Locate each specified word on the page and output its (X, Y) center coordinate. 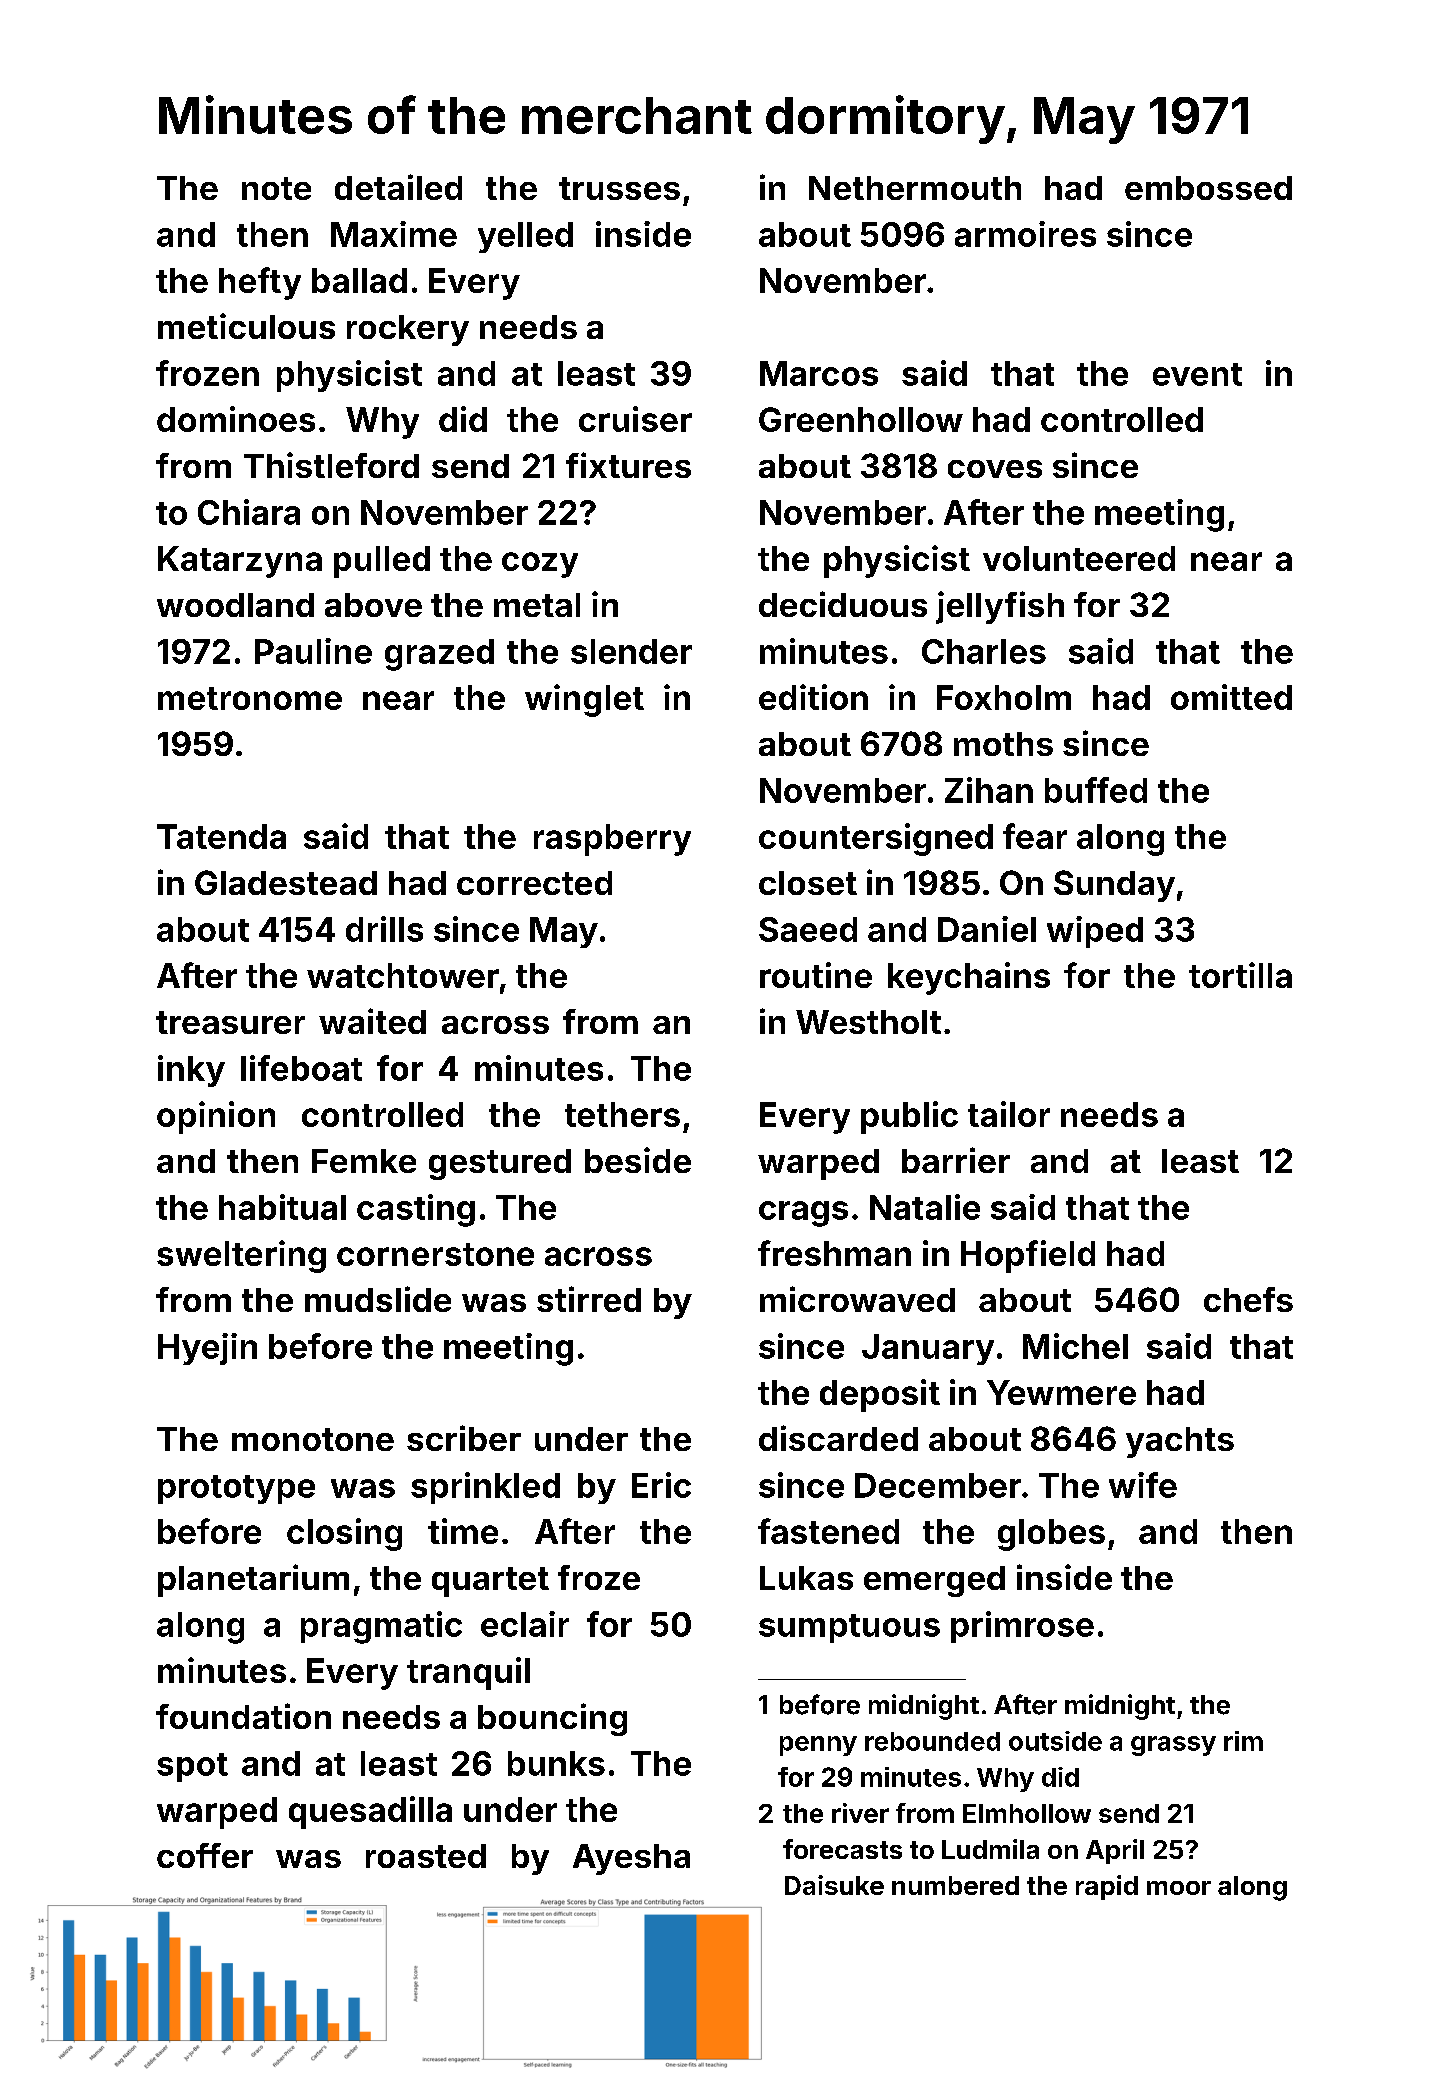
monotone (313, 1439)
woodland (235, 605)
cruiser (635, 419)
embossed (1208, 188)
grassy (1173, 1746)
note (276, 188)
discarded (838, 1438)
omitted (1231, 697)
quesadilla (370, 1812)
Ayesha (631, 1859)
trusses (619, 188)
